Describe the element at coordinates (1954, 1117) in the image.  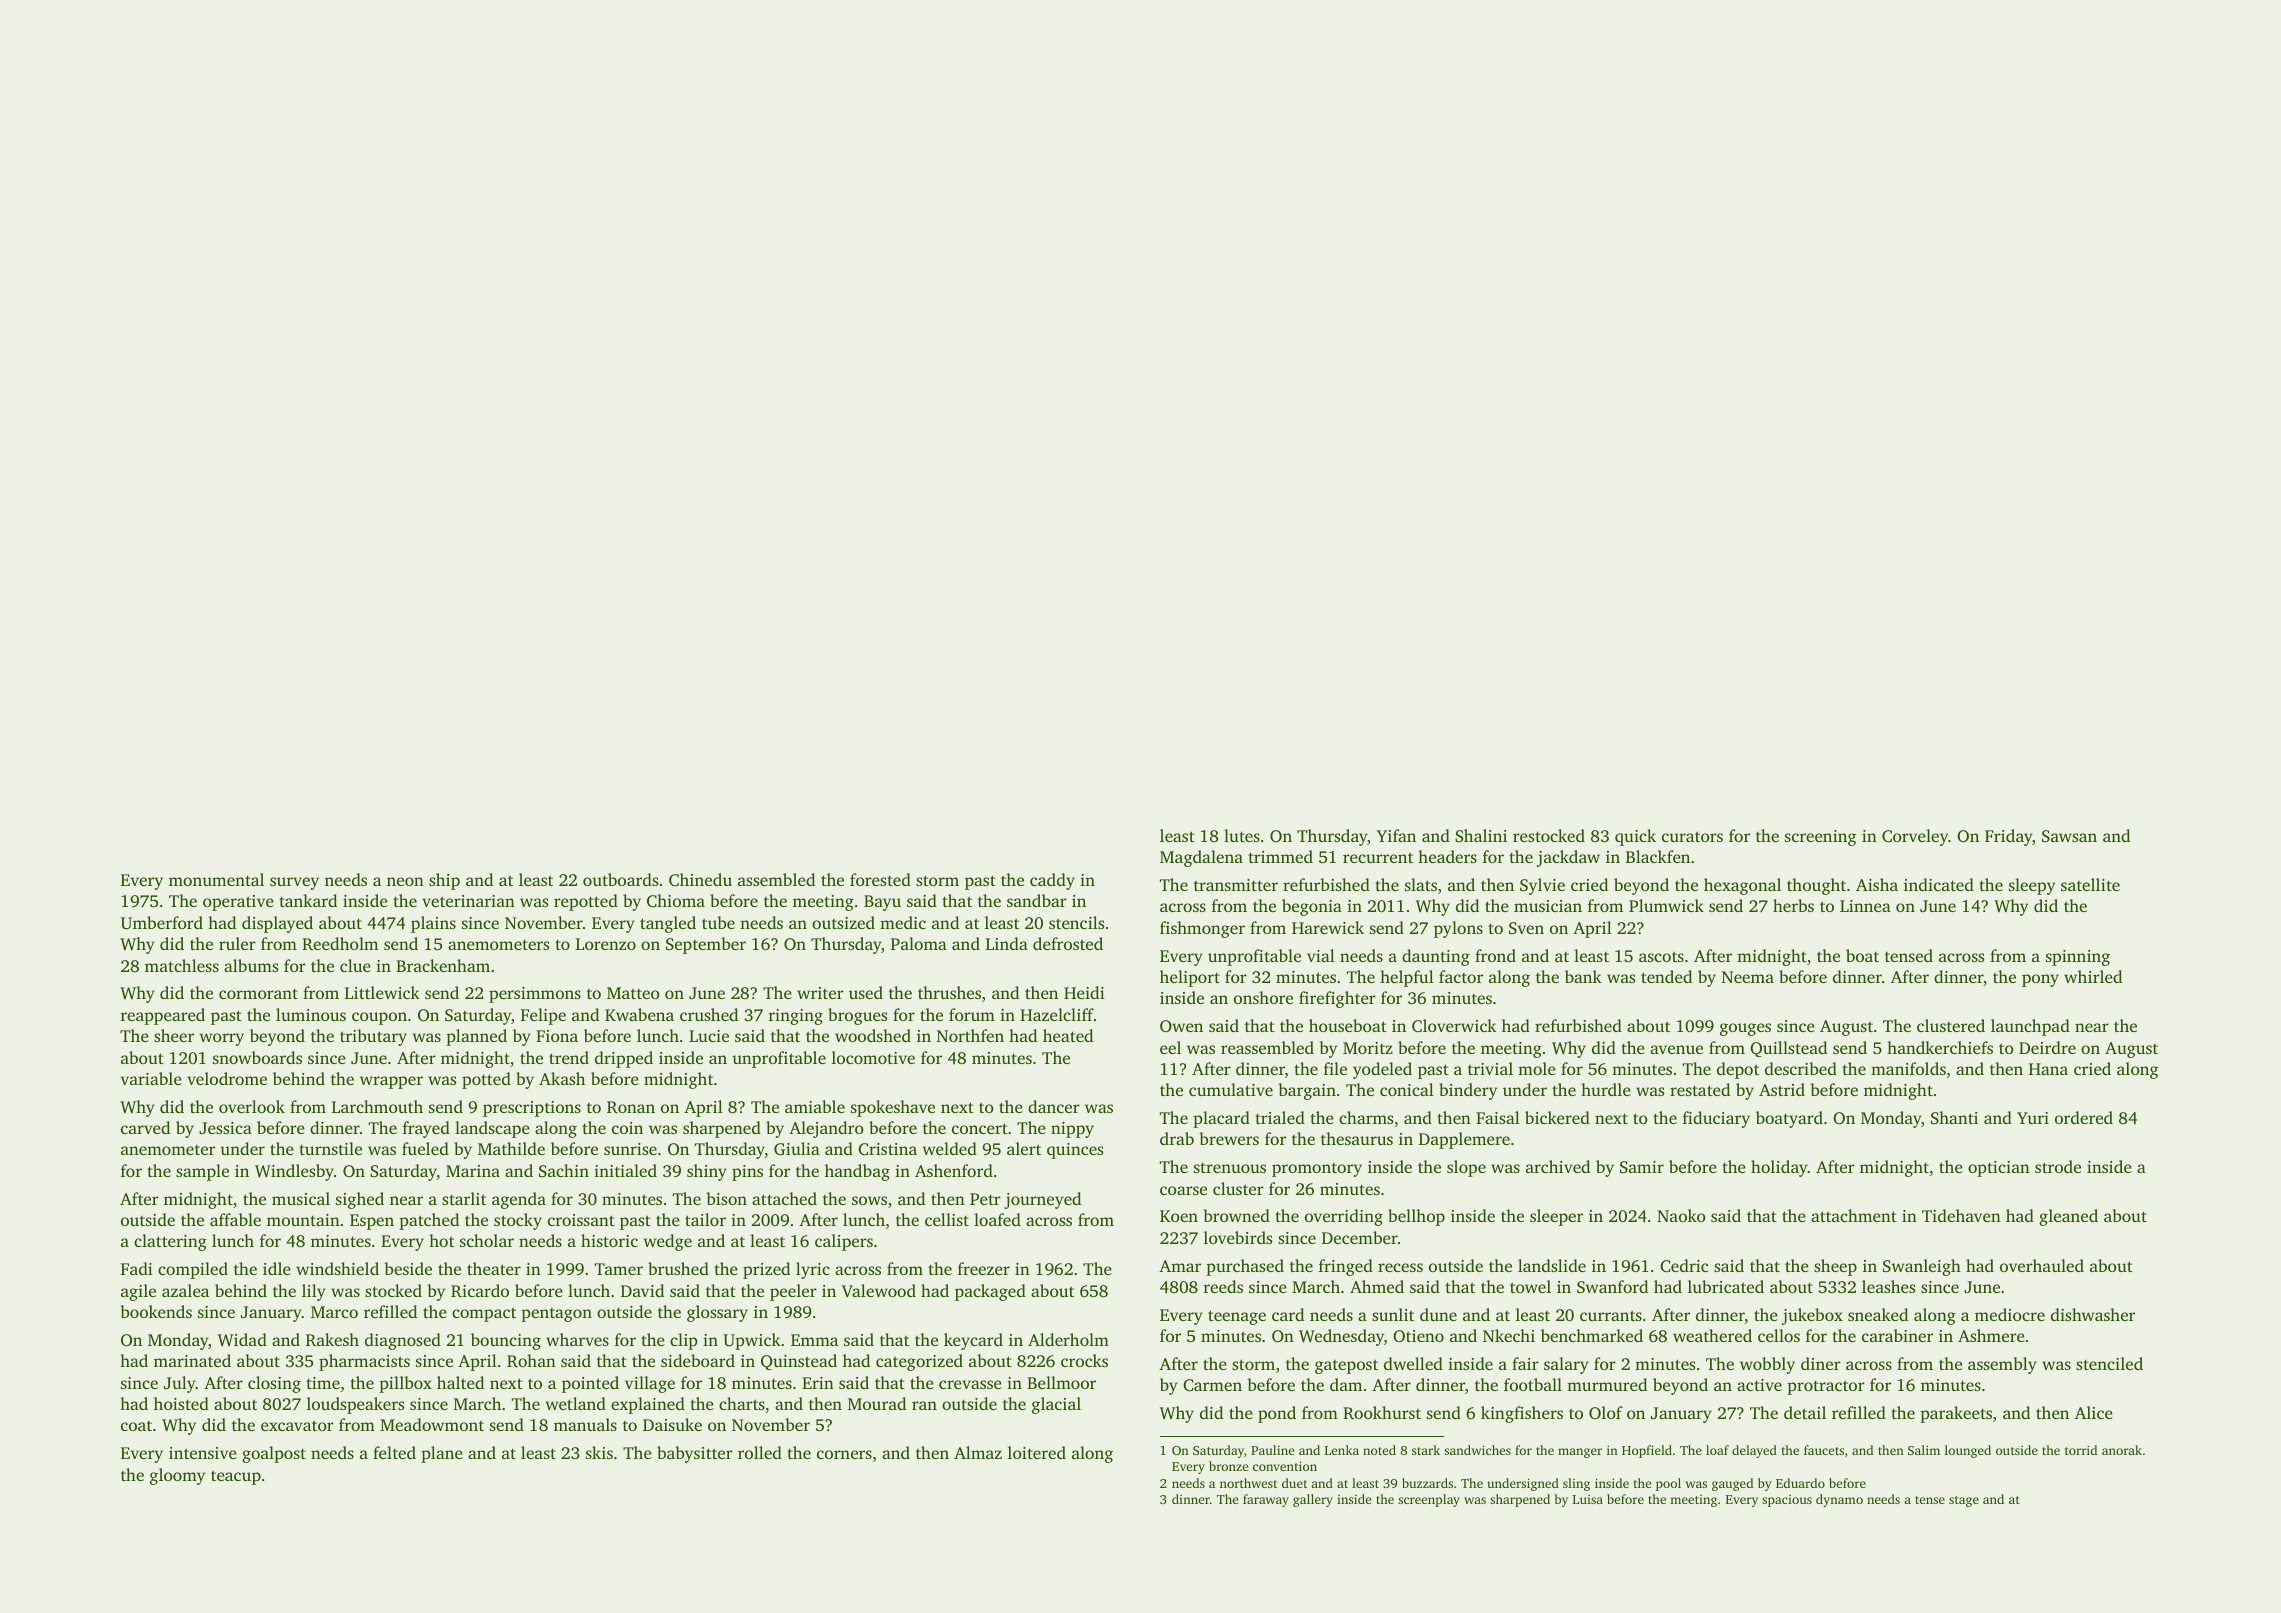
I see `Shanti` at that location.
